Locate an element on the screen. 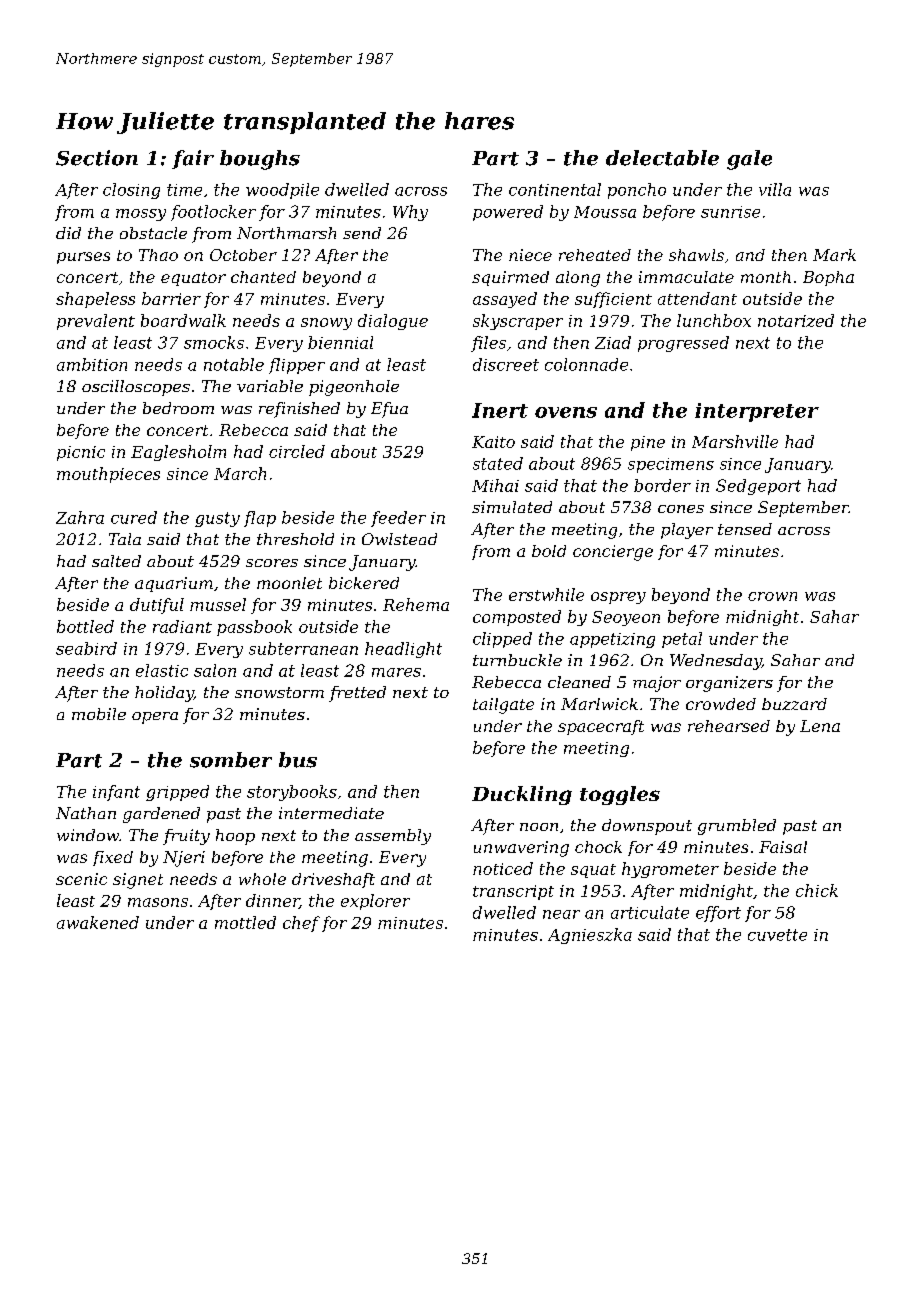 The height and width of the screenshot is (1308, 924). Marshville is located at coordinates (735, 441).
